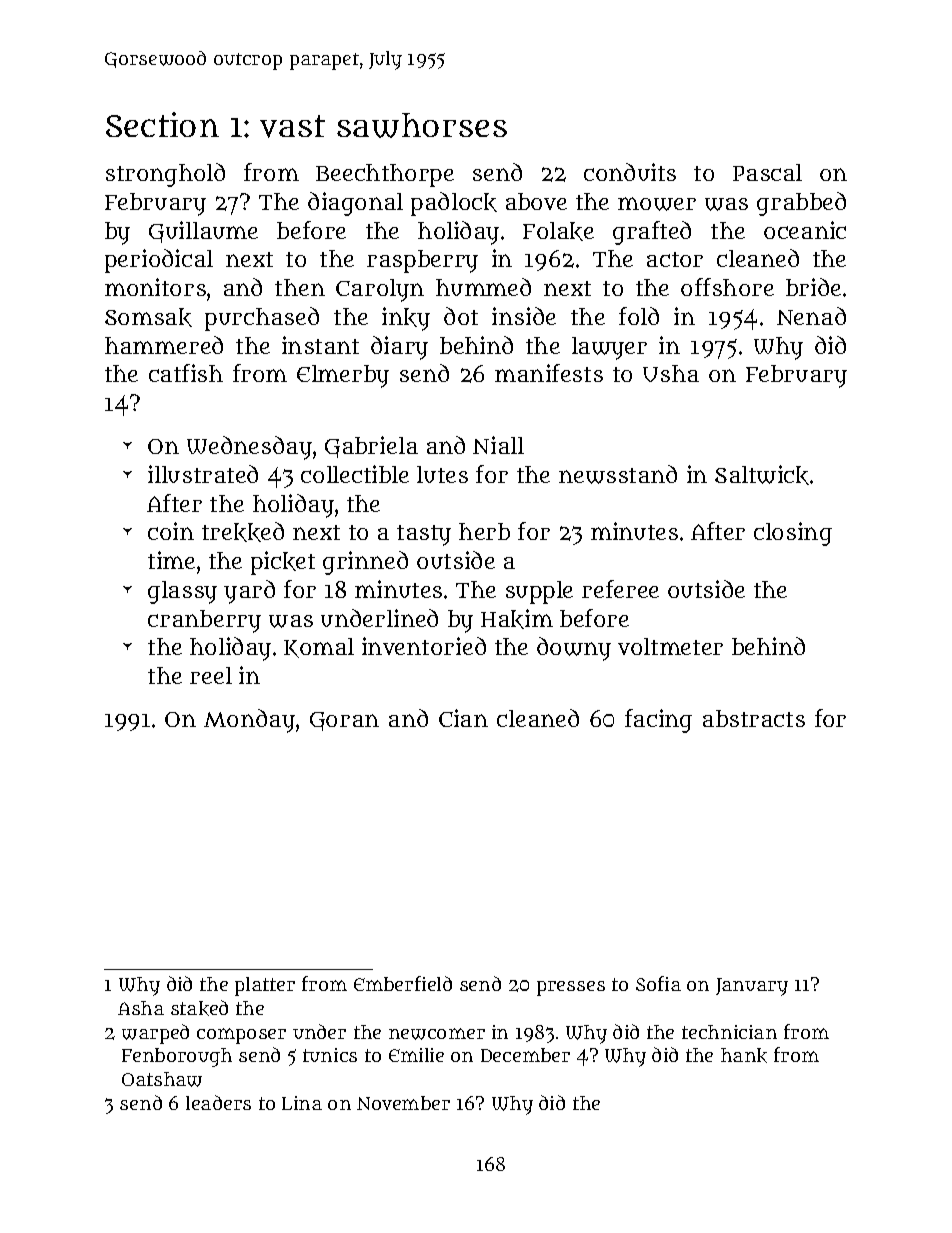 The image size is (952, 1233). What do you see at coordinates (524, 316) in the page?
I see `inside` at bounding box center [524, 316].
